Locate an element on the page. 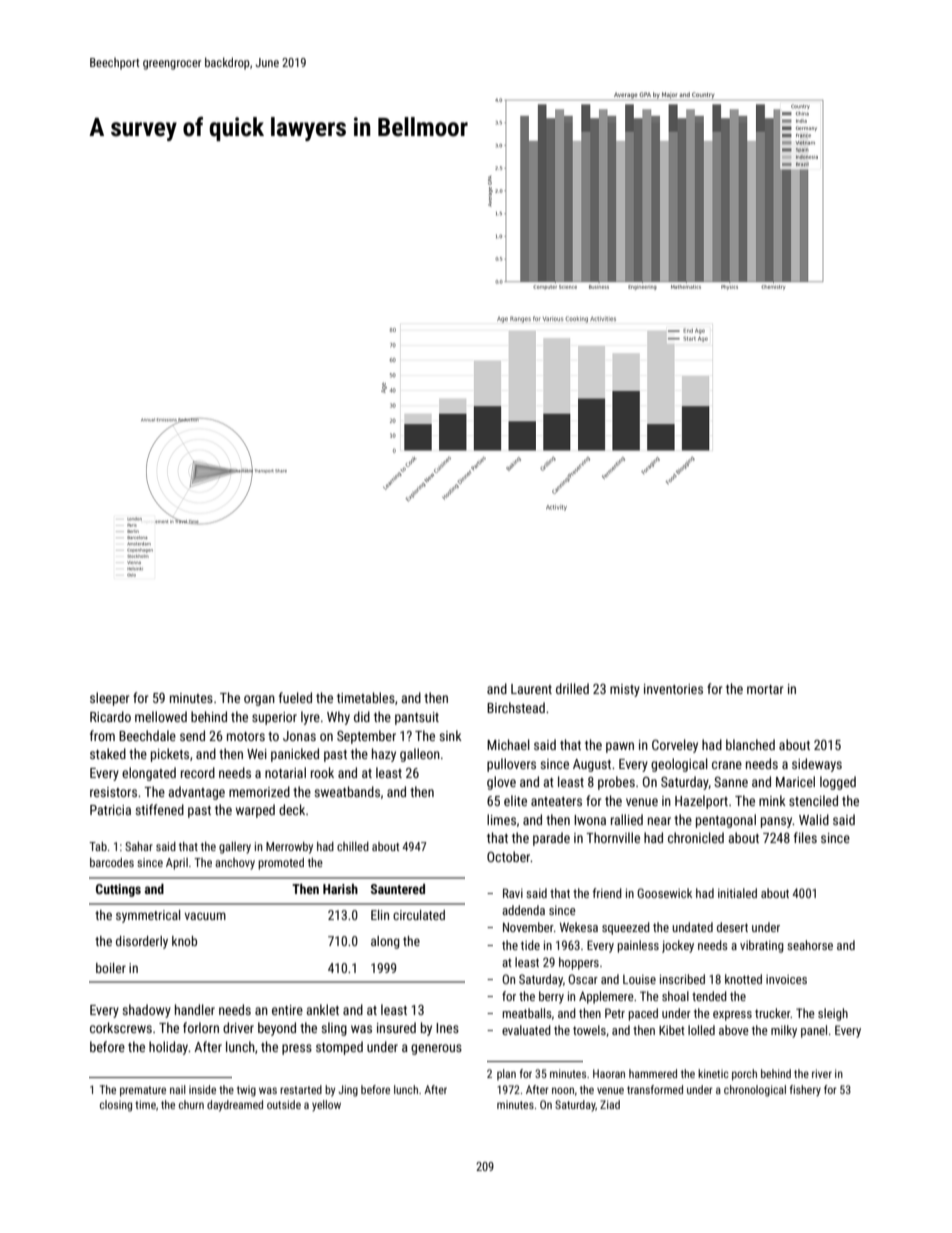  mortar is located at coordinates (765, 689).
